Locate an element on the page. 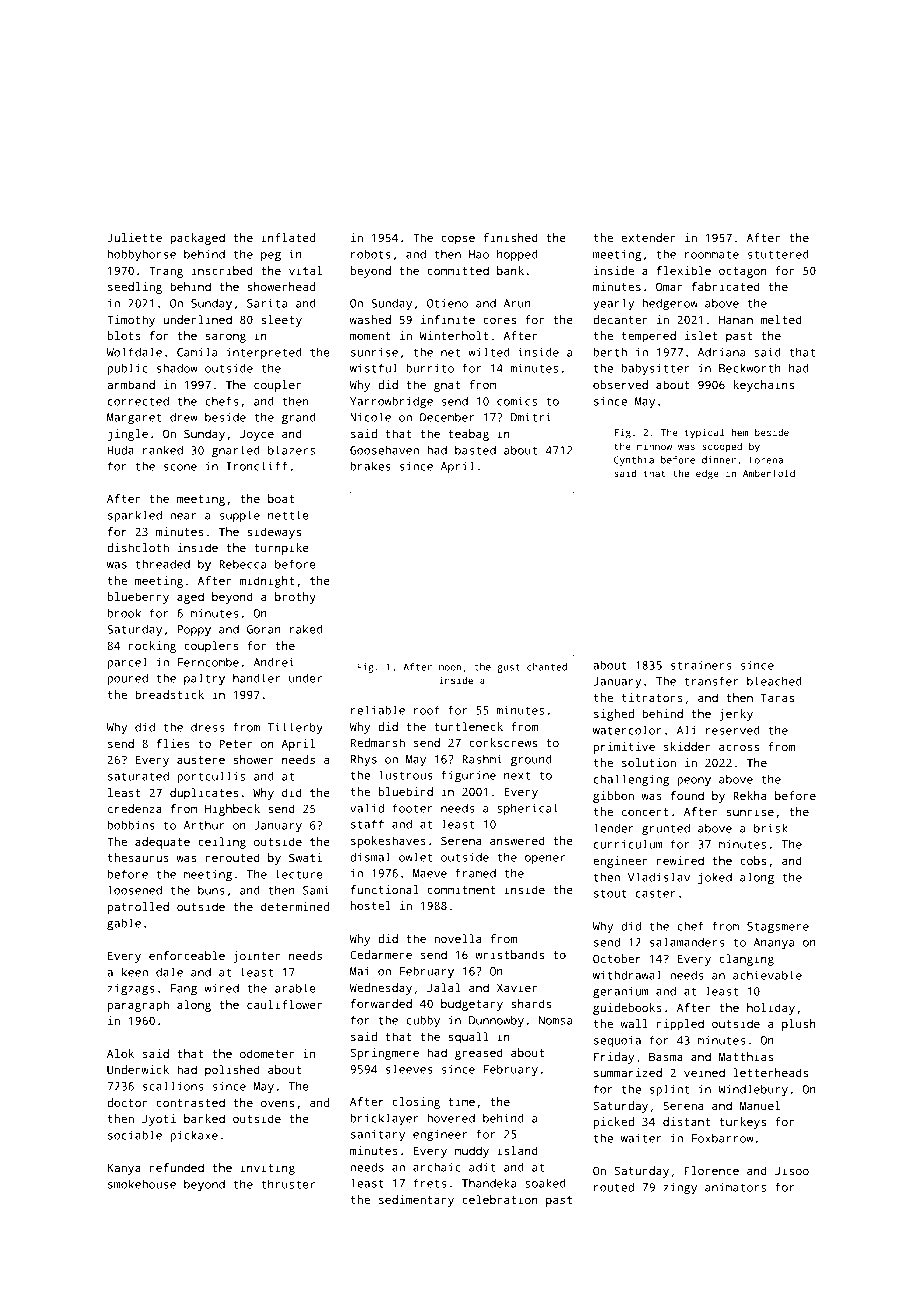 The image size is (924, 1308). near is located at coordinates (183, 516).
